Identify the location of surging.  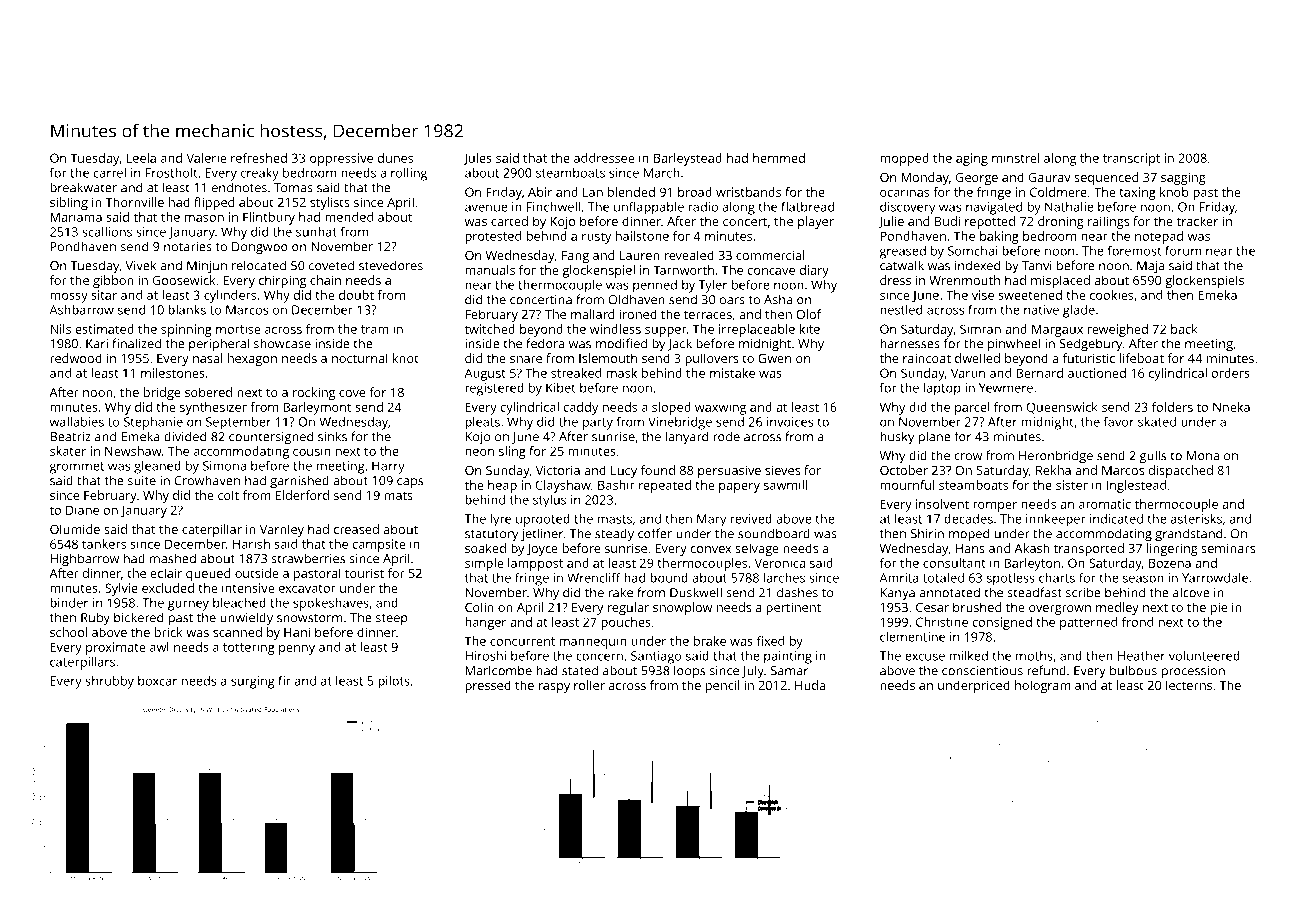
(253, 682).
